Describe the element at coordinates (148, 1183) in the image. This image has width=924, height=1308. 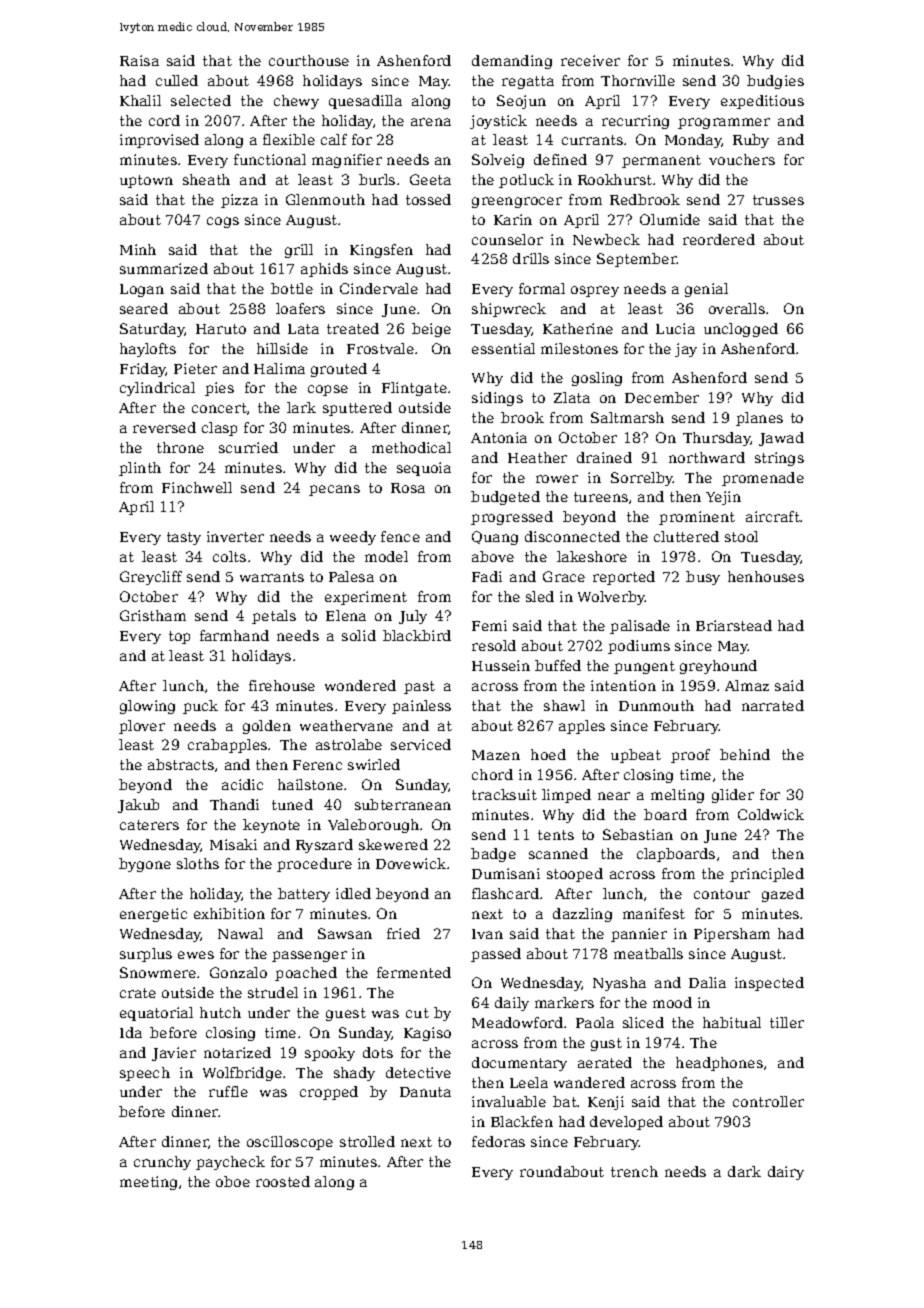
I see `meeting` at that location.
